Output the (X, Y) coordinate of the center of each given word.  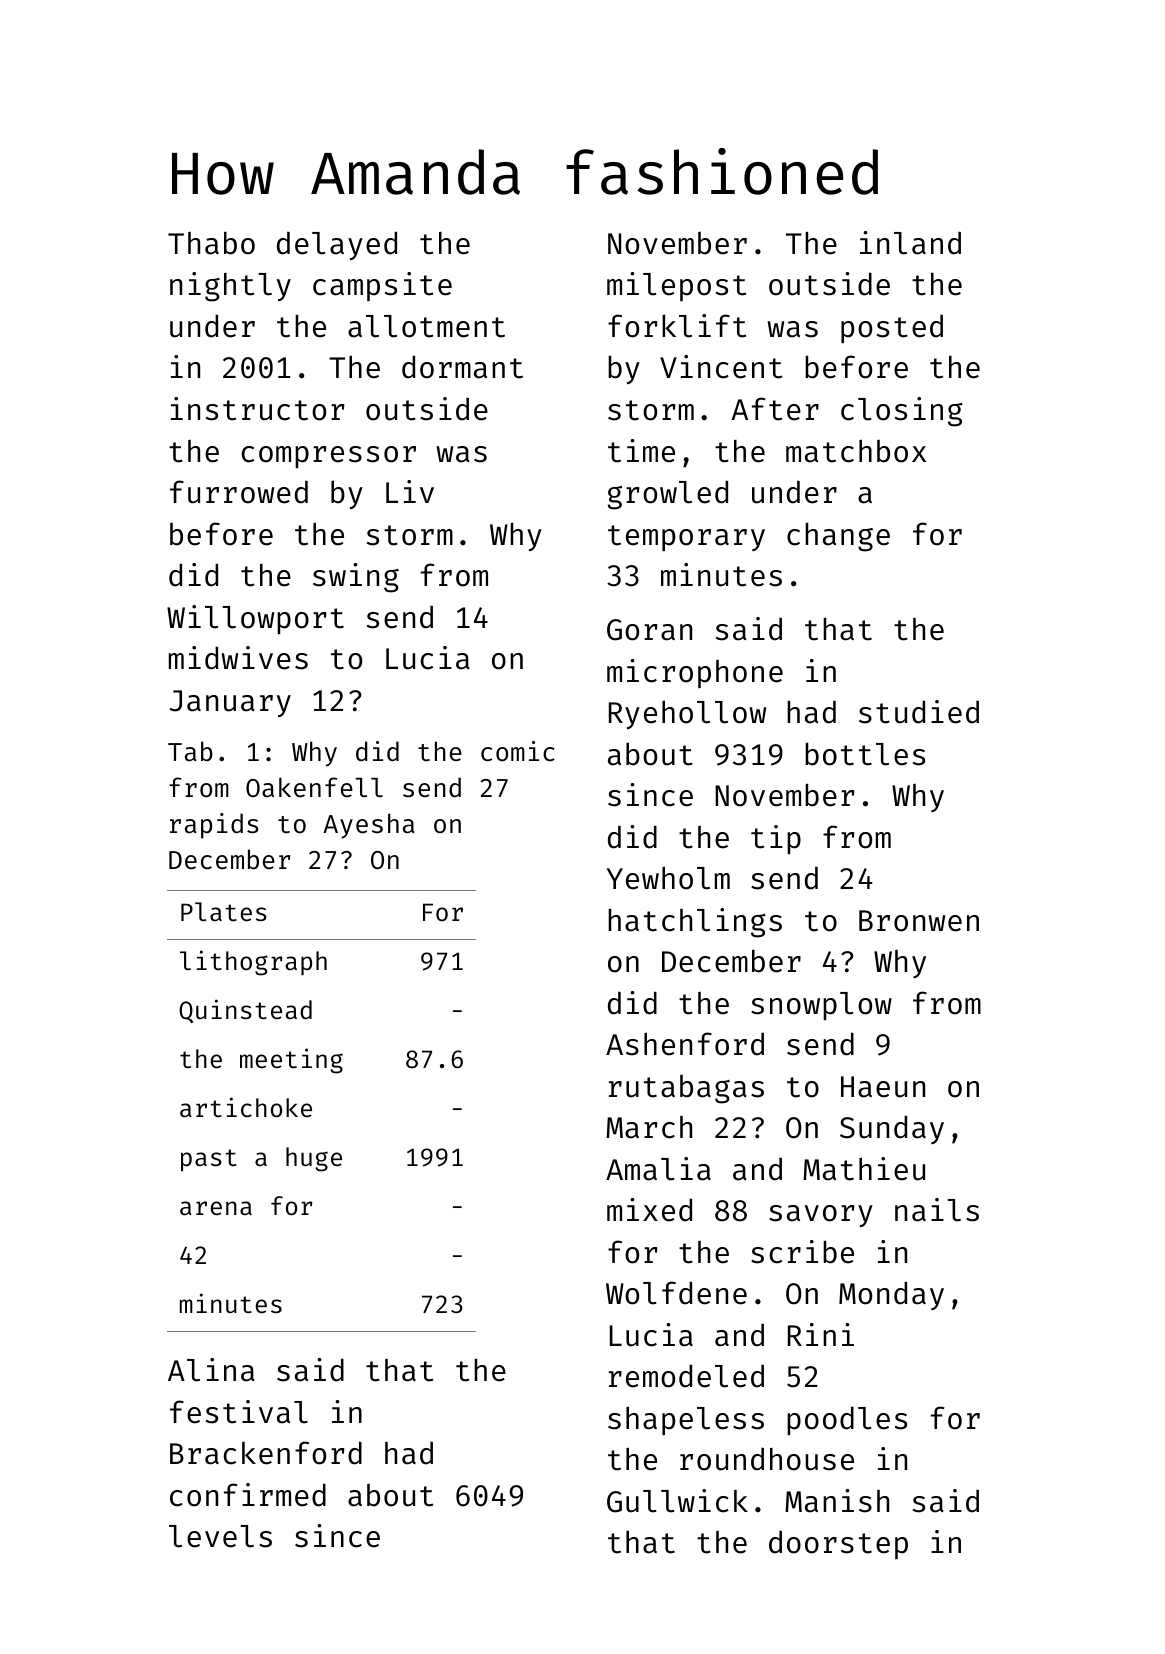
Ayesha (369, 826)
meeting (291, 1061)
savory (821, 1216)
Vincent (721, 367)
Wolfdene (676, 1293)
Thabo (211, 243)
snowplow (821, 1006)
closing (902, 412)
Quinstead (245, 1011)
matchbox (856, 451)
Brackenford (266, 1453)
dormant (462, 367)
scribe (802, 1252)
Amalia (658, 1169)
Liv (410, 491)
